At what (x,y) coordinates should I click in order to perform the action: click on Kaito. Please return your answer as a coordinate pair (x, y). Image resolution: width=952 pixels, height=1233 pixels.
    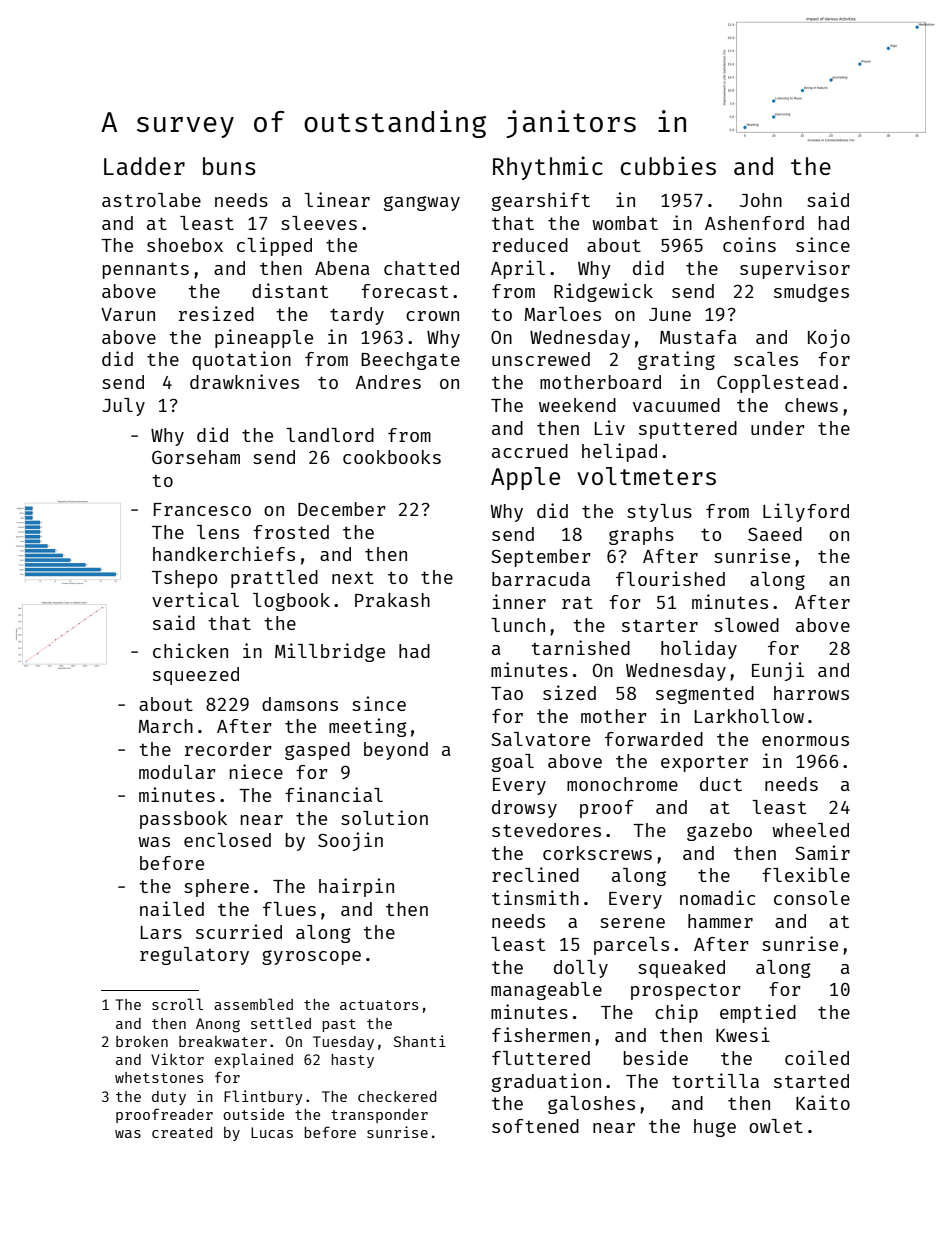
    Looking at the image, I should click on (823, 1102).
